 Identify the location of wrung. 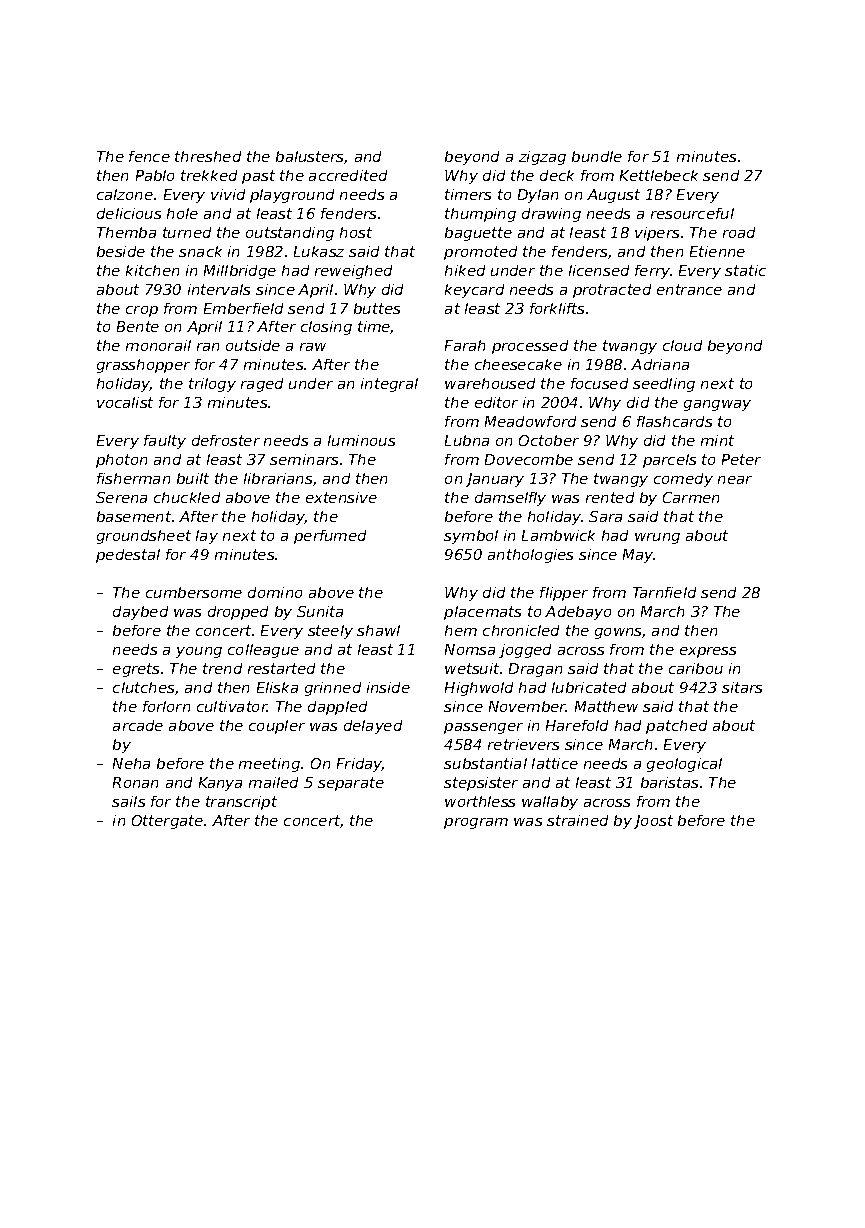
(657, 538).
